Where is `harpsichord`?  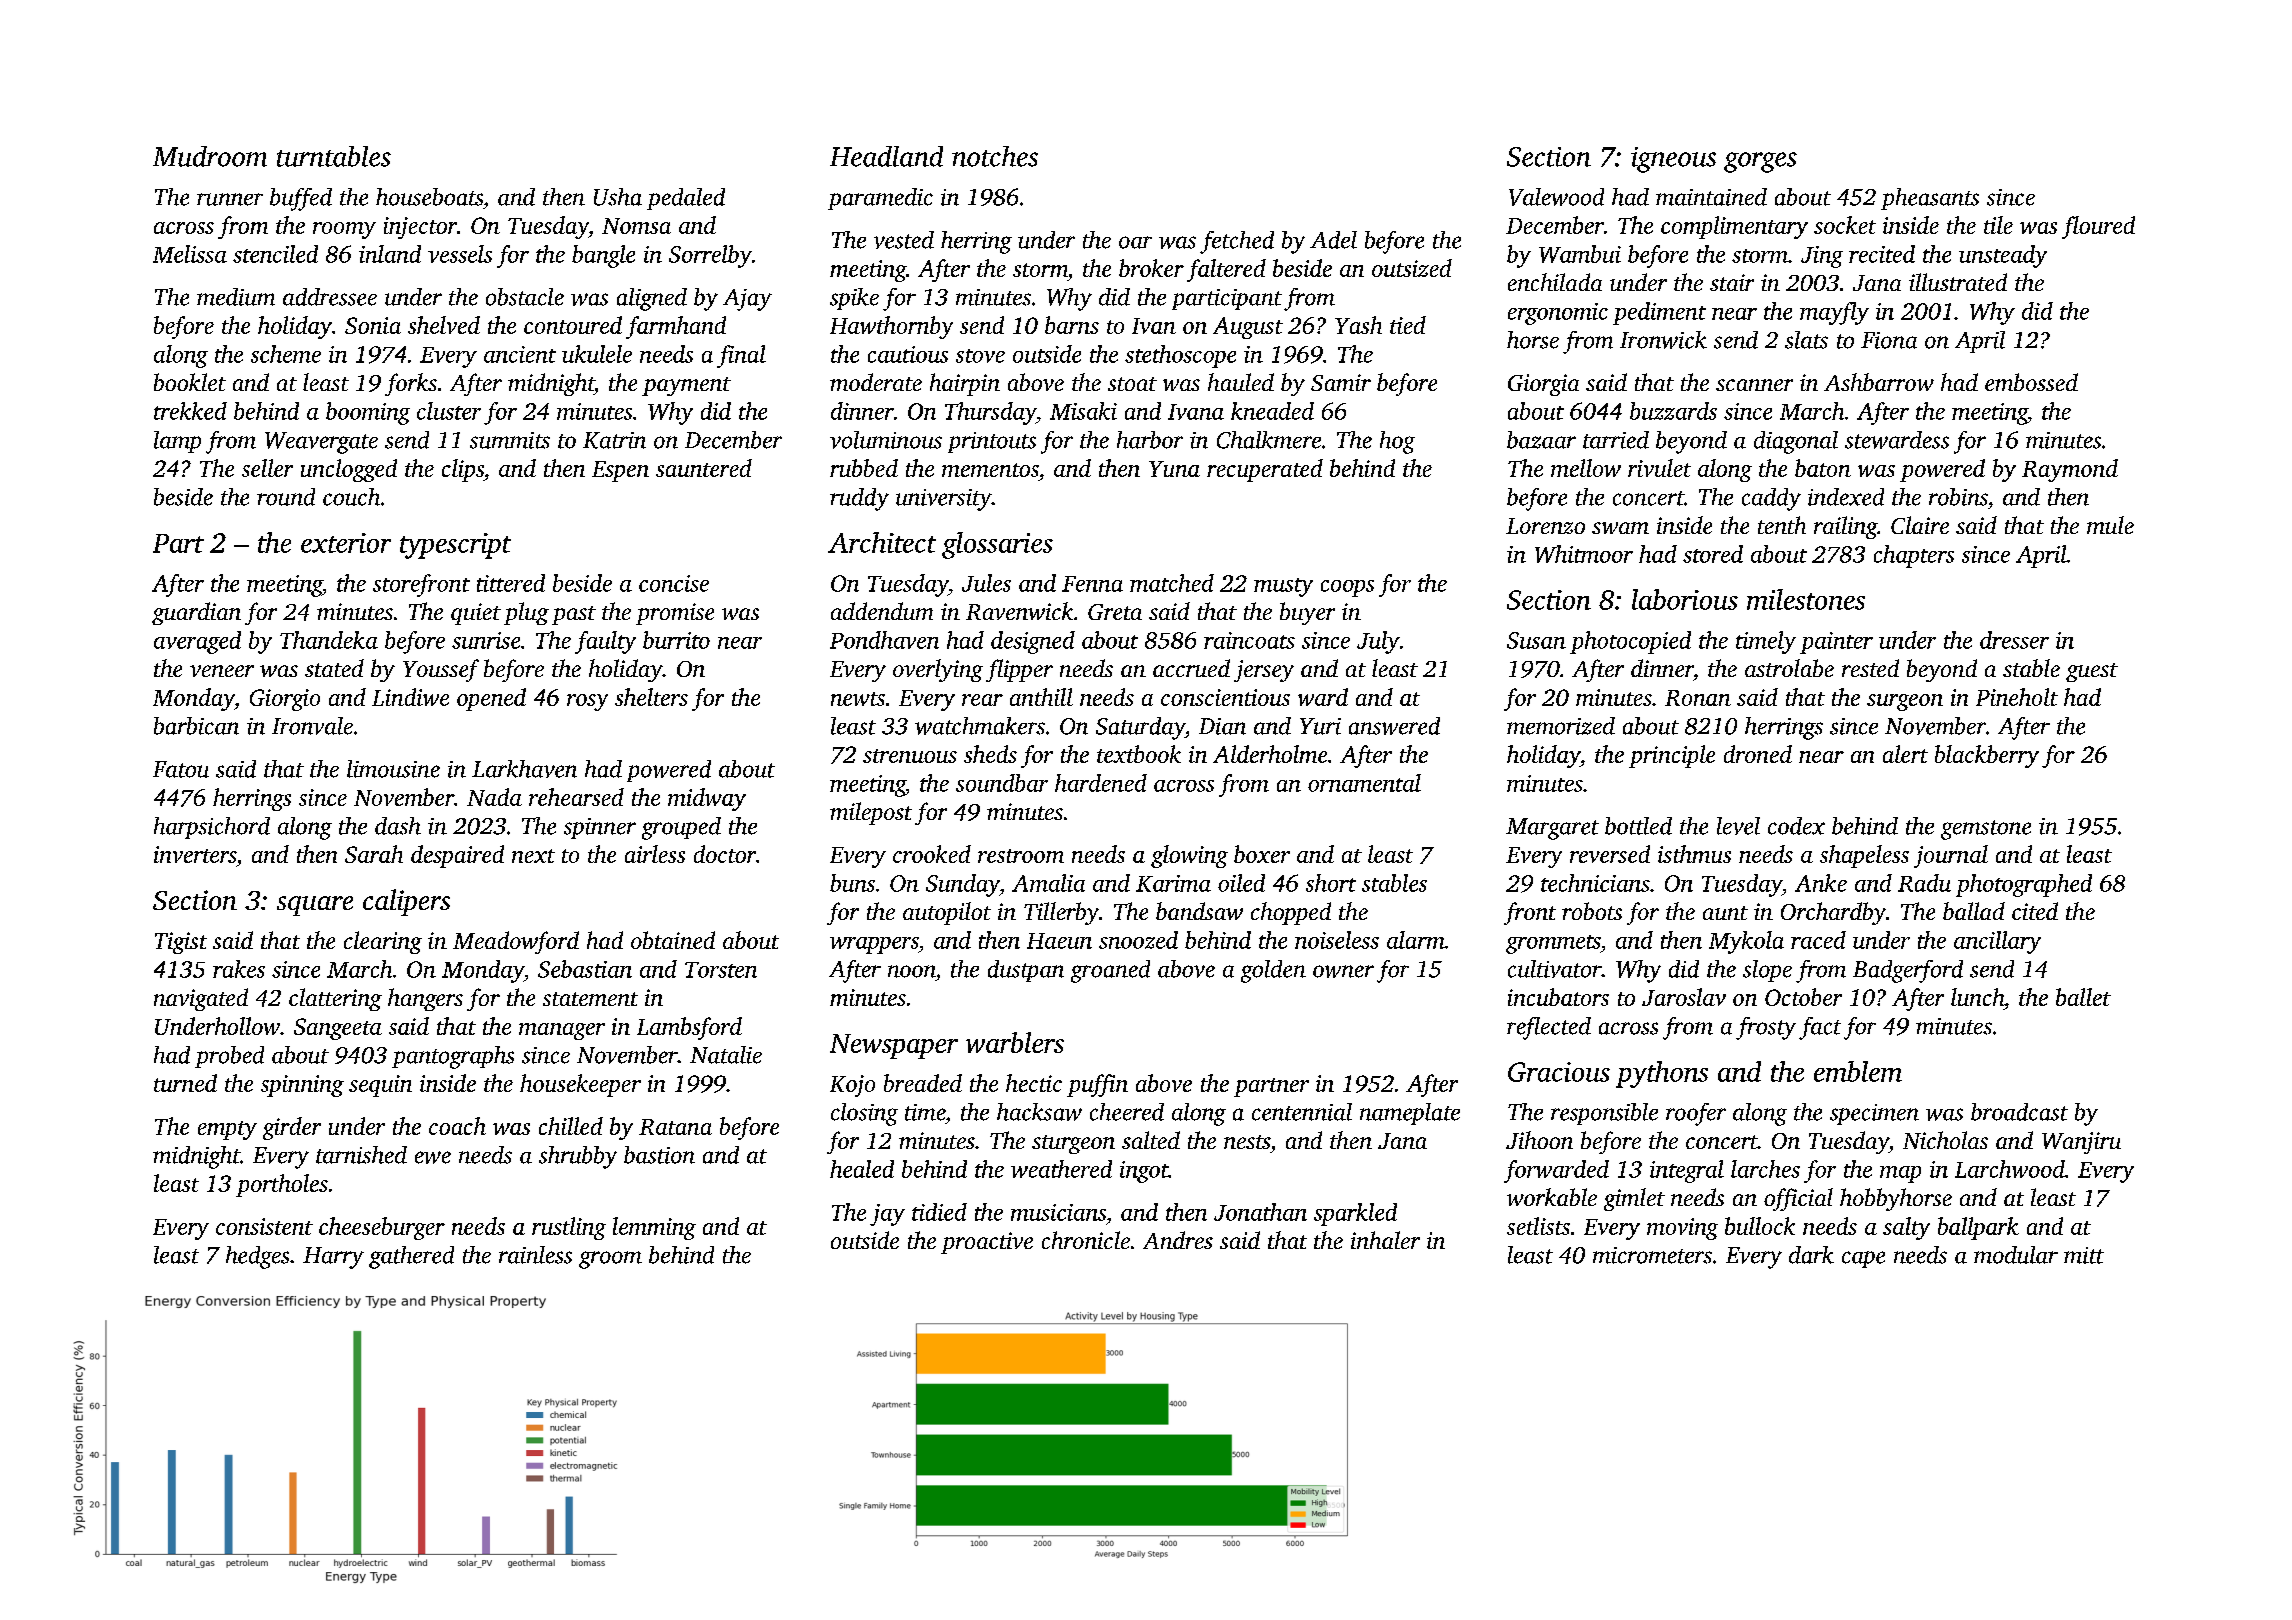 harpsichord is located at coordinates (212, 828).
